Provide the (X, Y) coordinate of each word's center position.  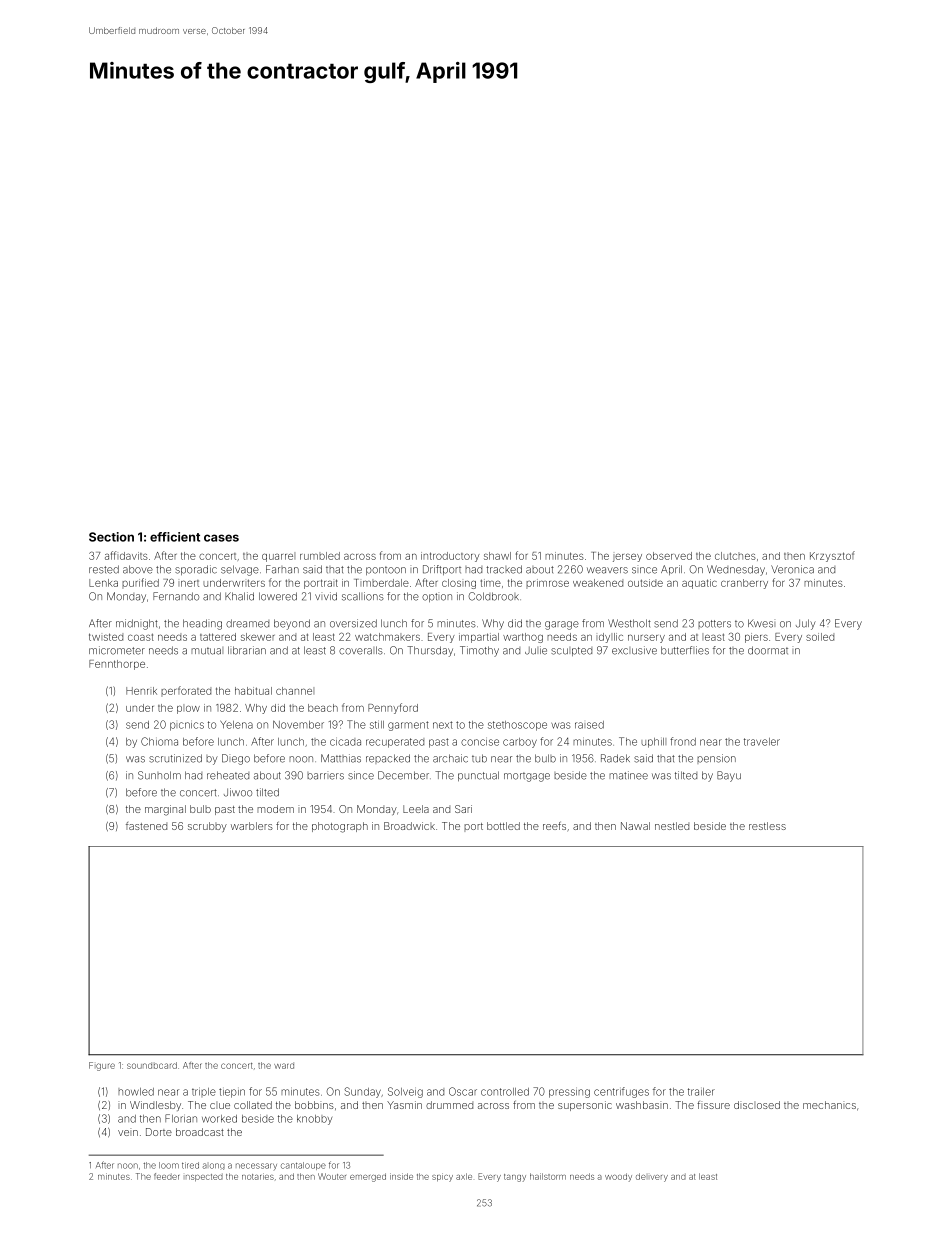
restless (767, 826)
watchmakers (387, 637)
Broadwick (409, 826)
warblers (252, 826)
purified (140, 583)
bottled (503, 826)
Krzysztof (832, 556)
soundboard (152, 1065)
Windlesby (155, 1106)
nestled (672, 826)
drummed (449, 1105)
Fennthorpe (117, 665)
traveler (762, 742)
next (443, 725)
